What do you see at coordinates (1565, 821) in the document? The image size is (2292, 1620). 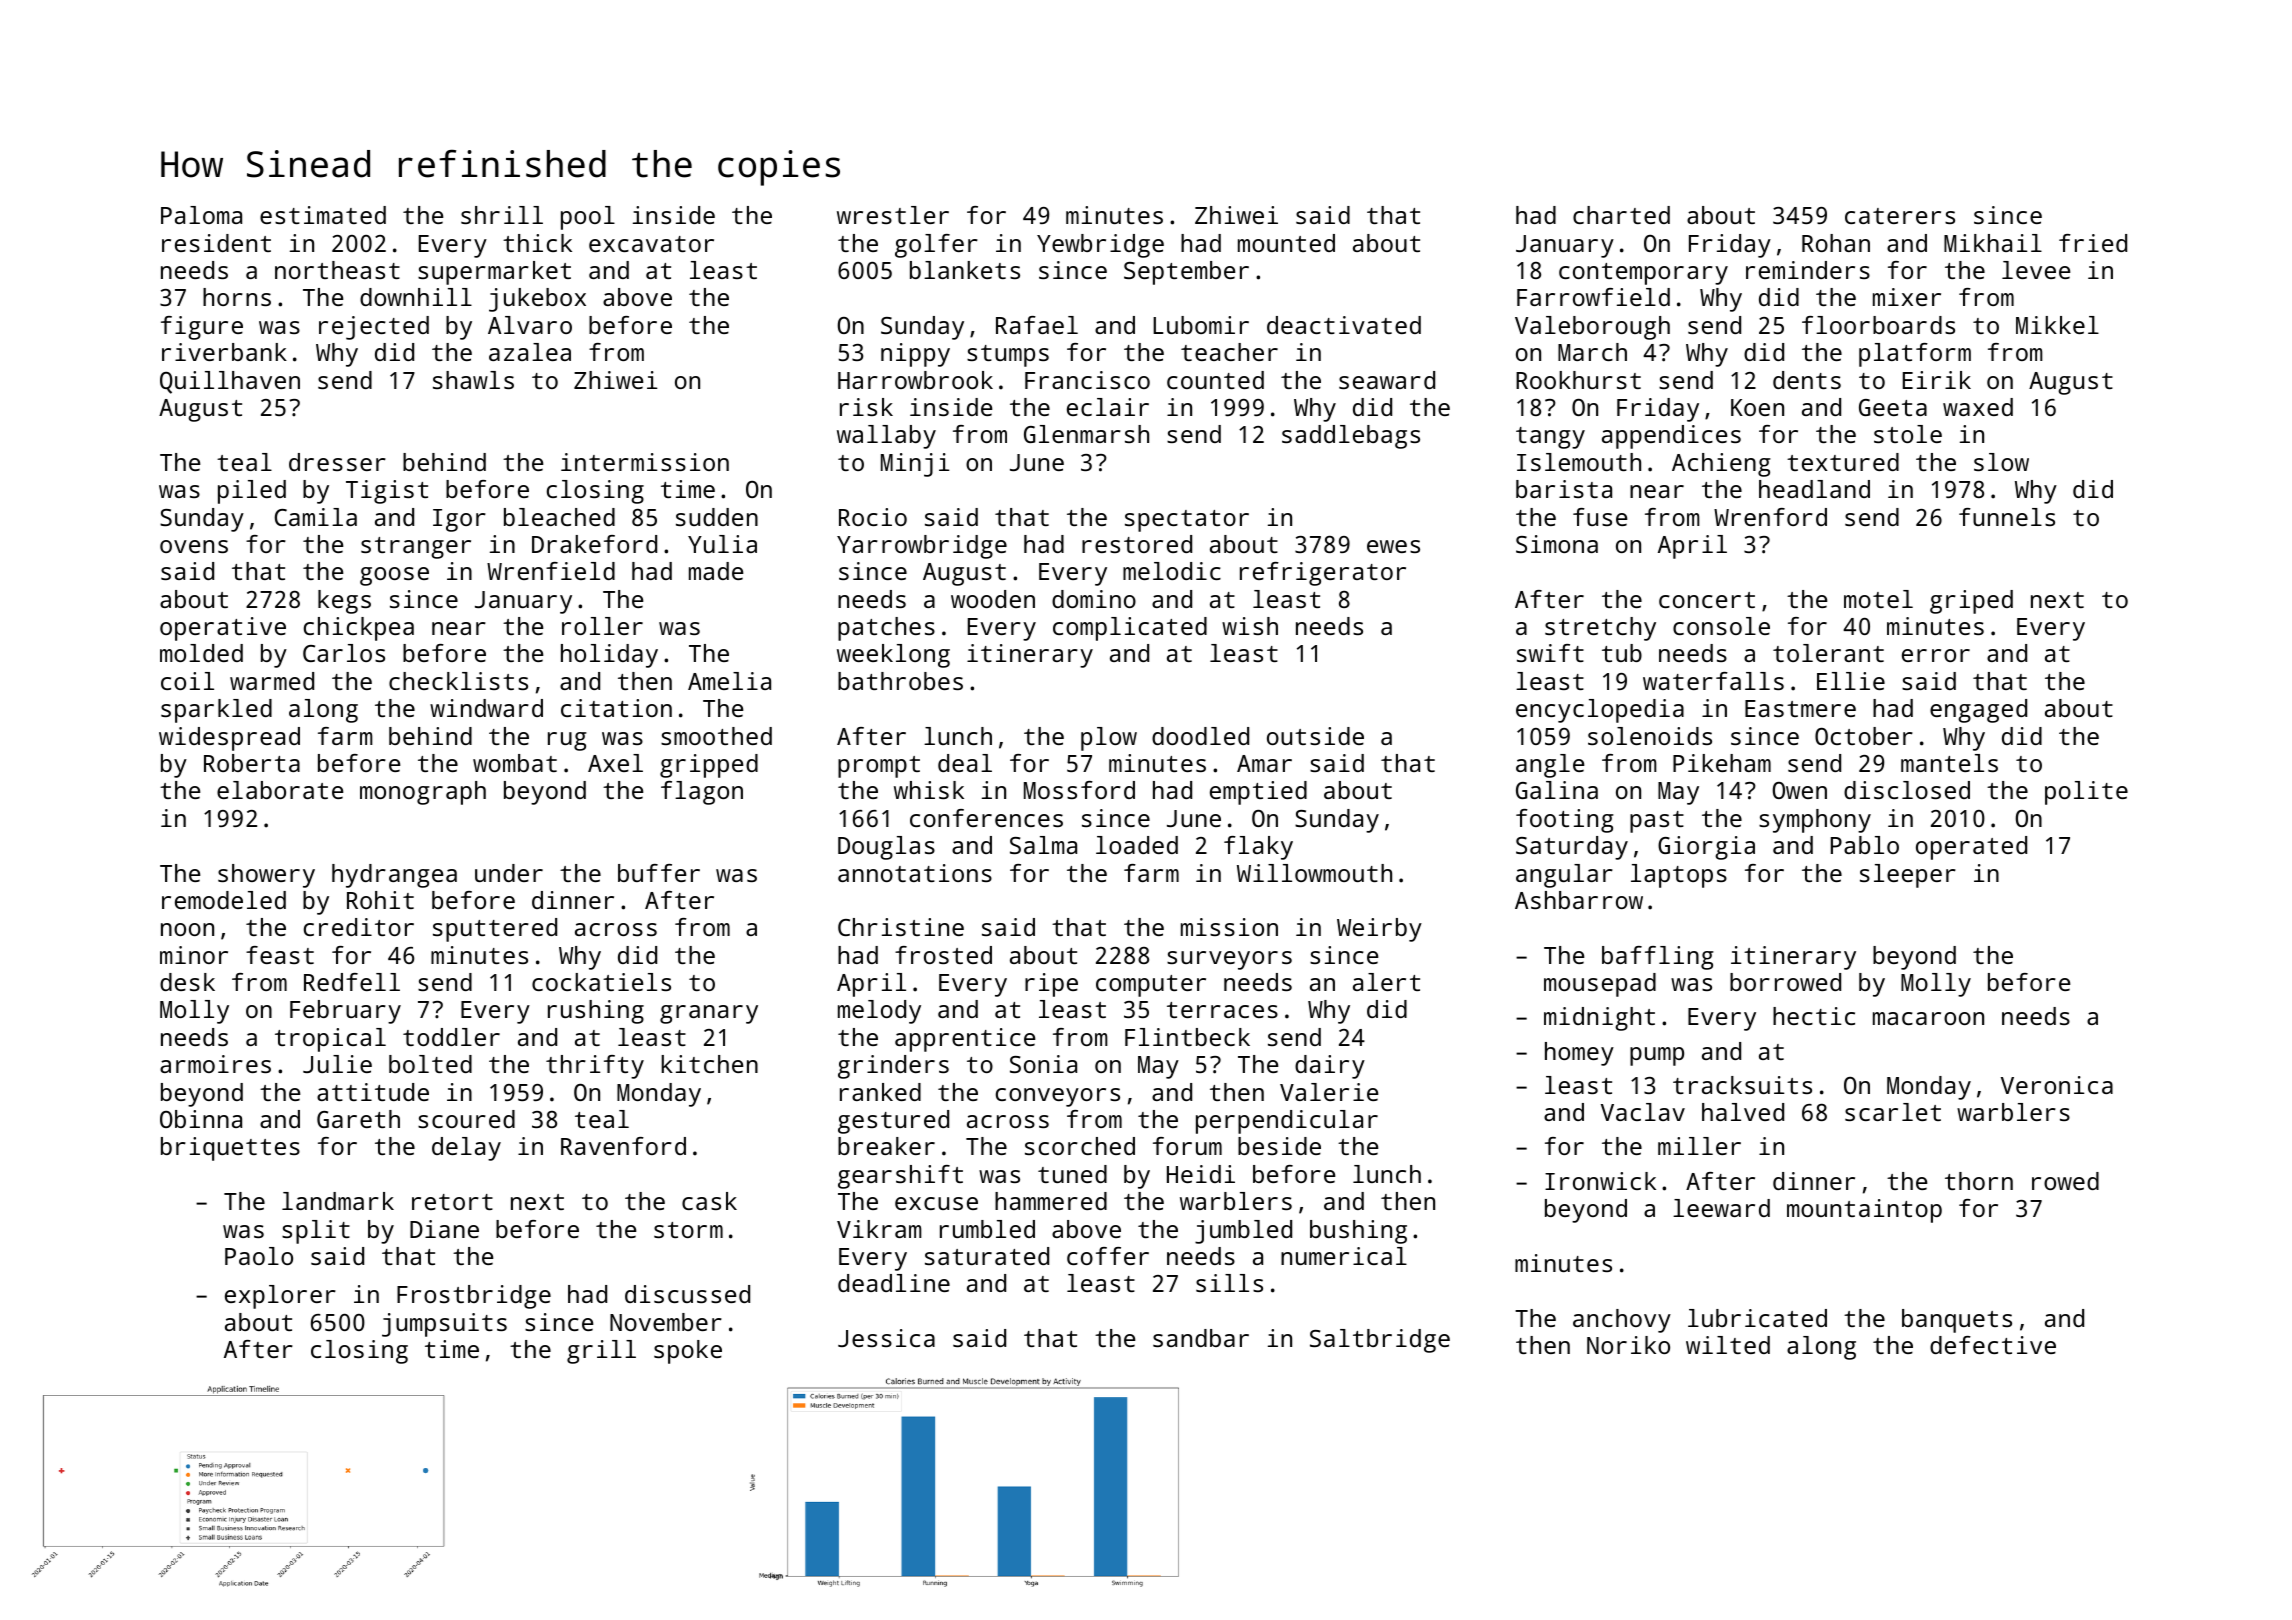 I see `footing` at bounding box center [1565, 821].
